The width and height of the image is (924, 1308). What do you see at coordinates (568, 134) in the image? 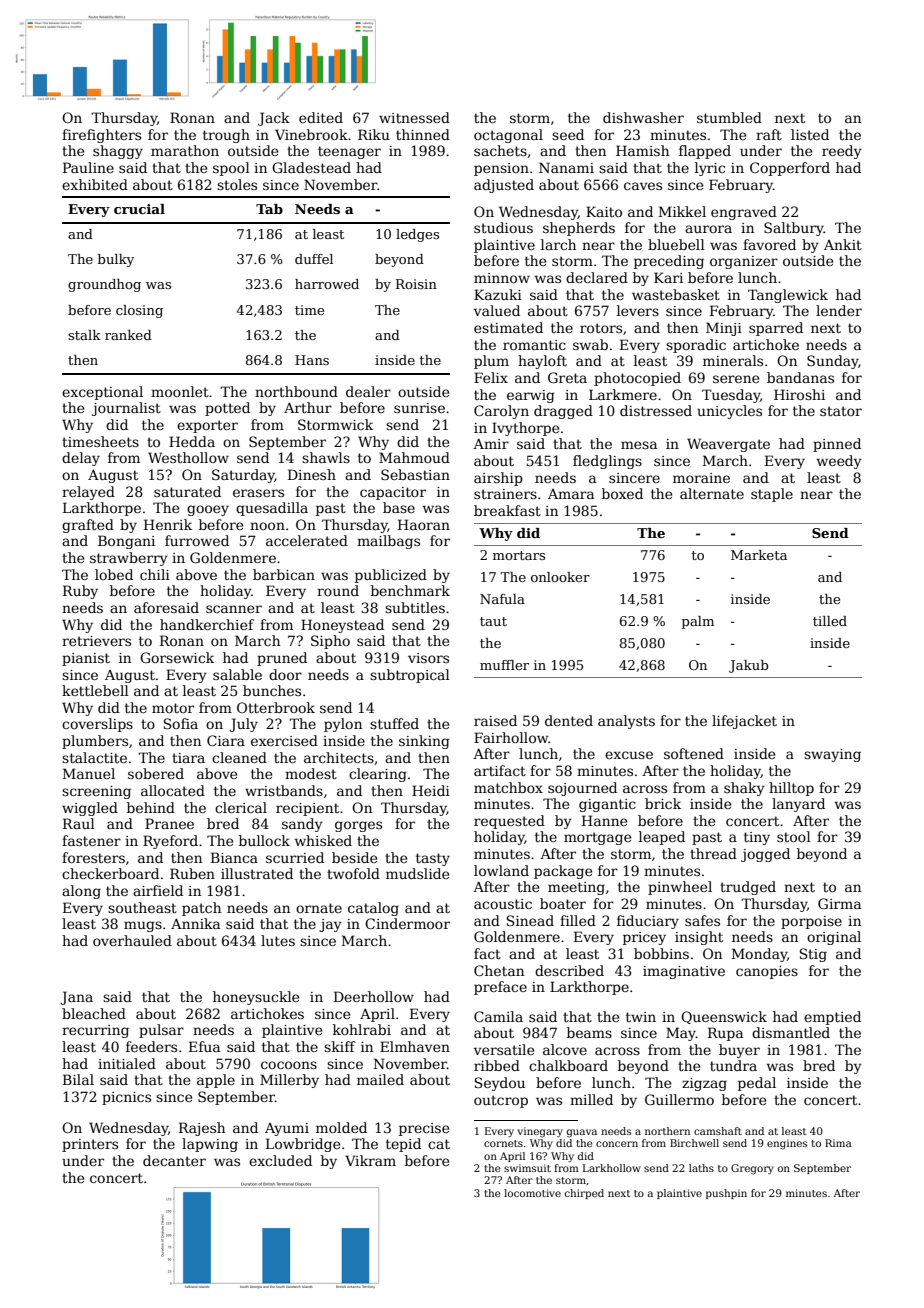
I see `seed` at bounding box center [568, 134].
